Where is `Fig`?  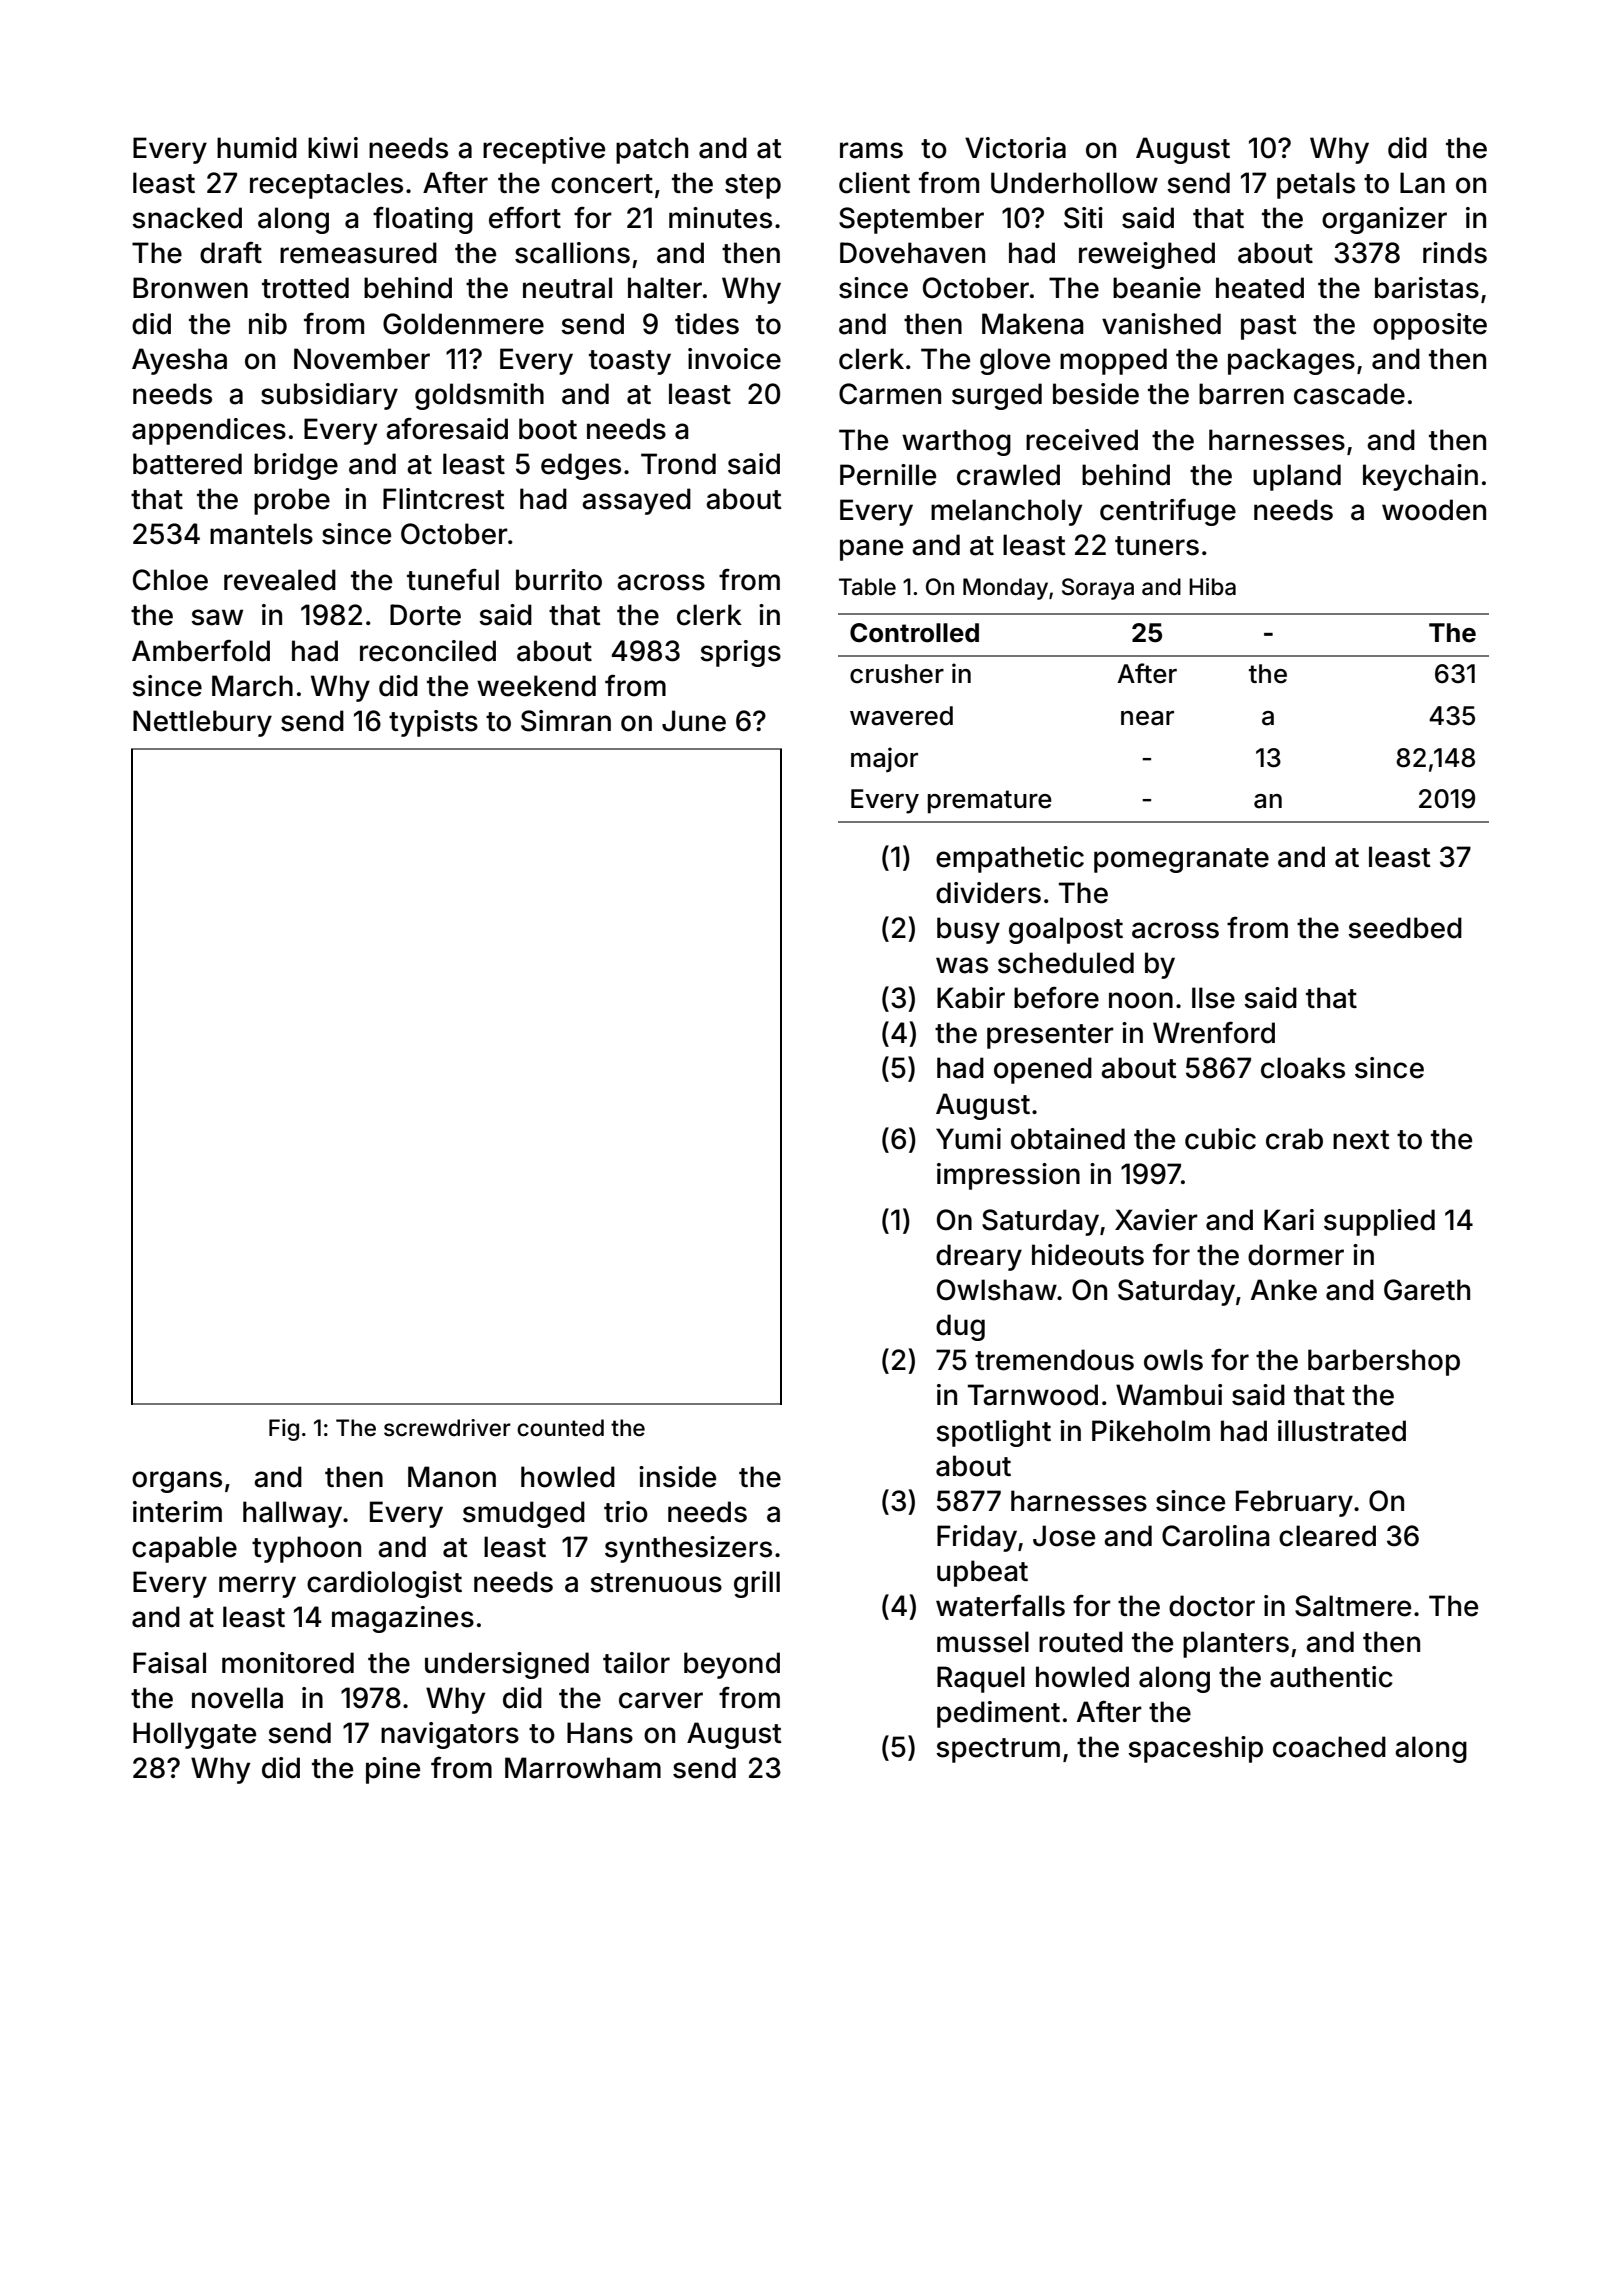 Fig is located at coordinates (284, 1430).
